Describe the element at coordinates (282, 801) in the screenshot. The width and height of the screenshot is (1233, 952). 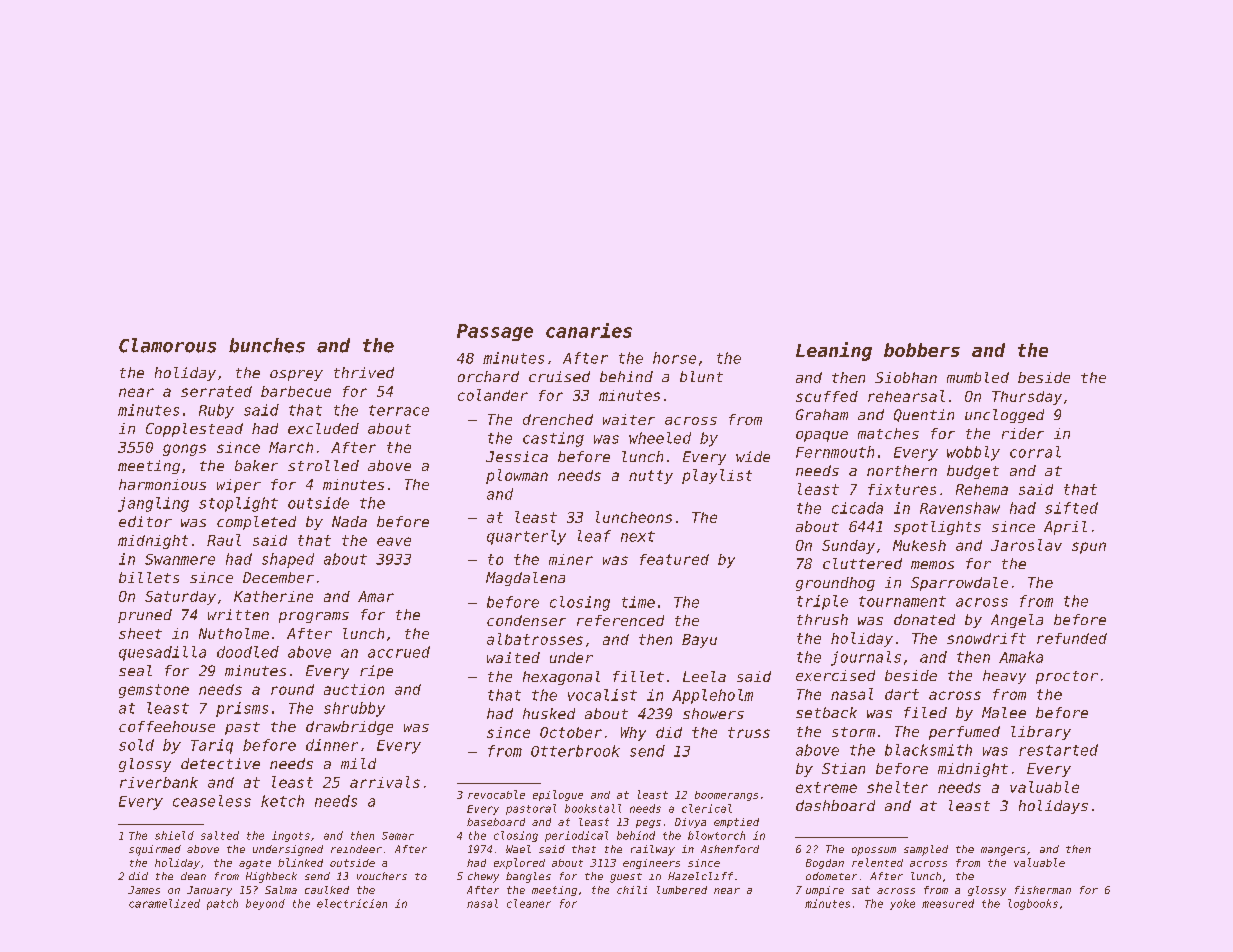
I see `ketch` at that location.
